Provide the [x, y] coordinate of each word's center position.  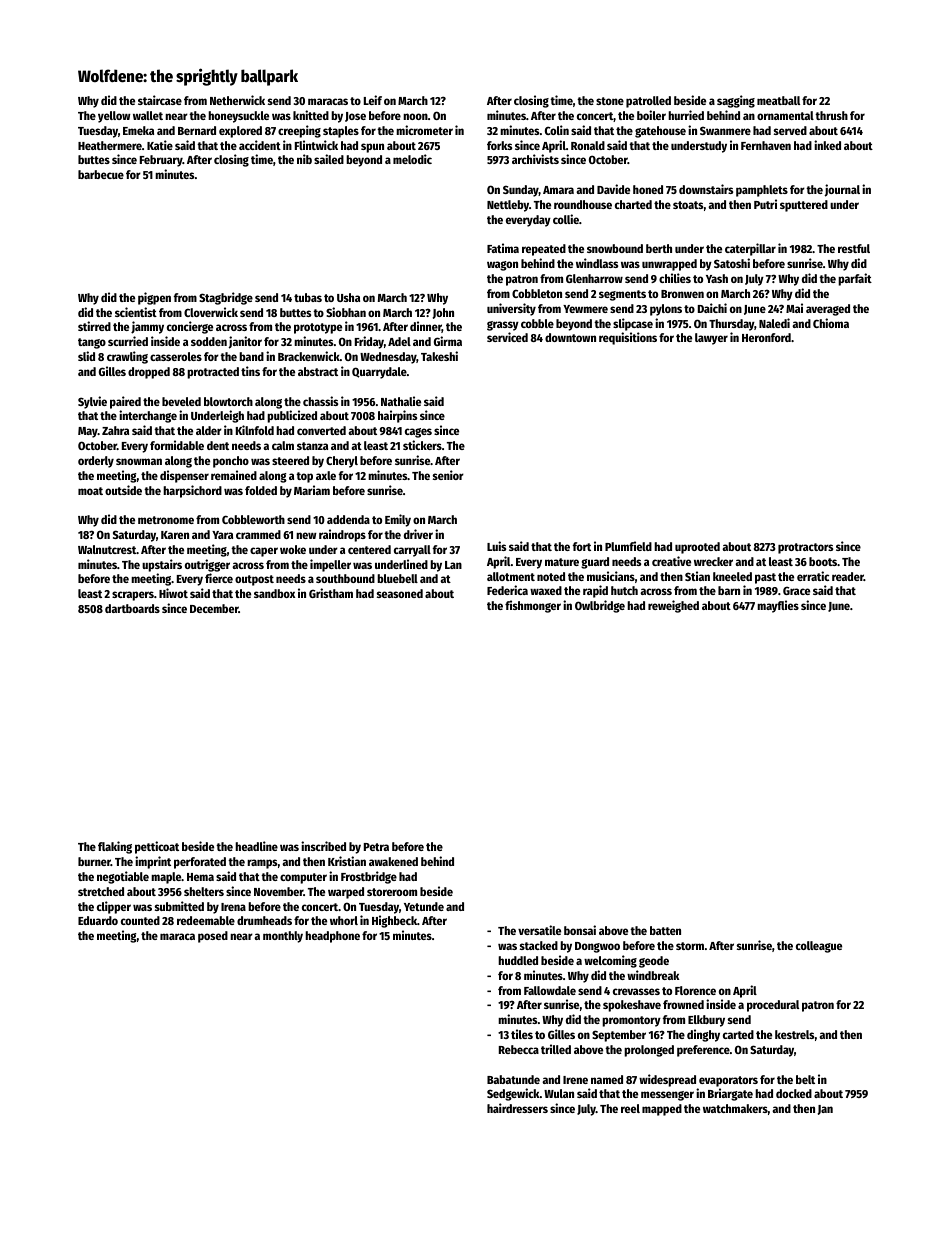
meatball [778, 100]
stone [610, 101]
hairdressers [517, 1108]
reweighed [673, 606]
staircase [160, 100]
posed [213, 937]
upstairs [162, 565]
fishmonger [533, 606]
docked [794, 1093]
